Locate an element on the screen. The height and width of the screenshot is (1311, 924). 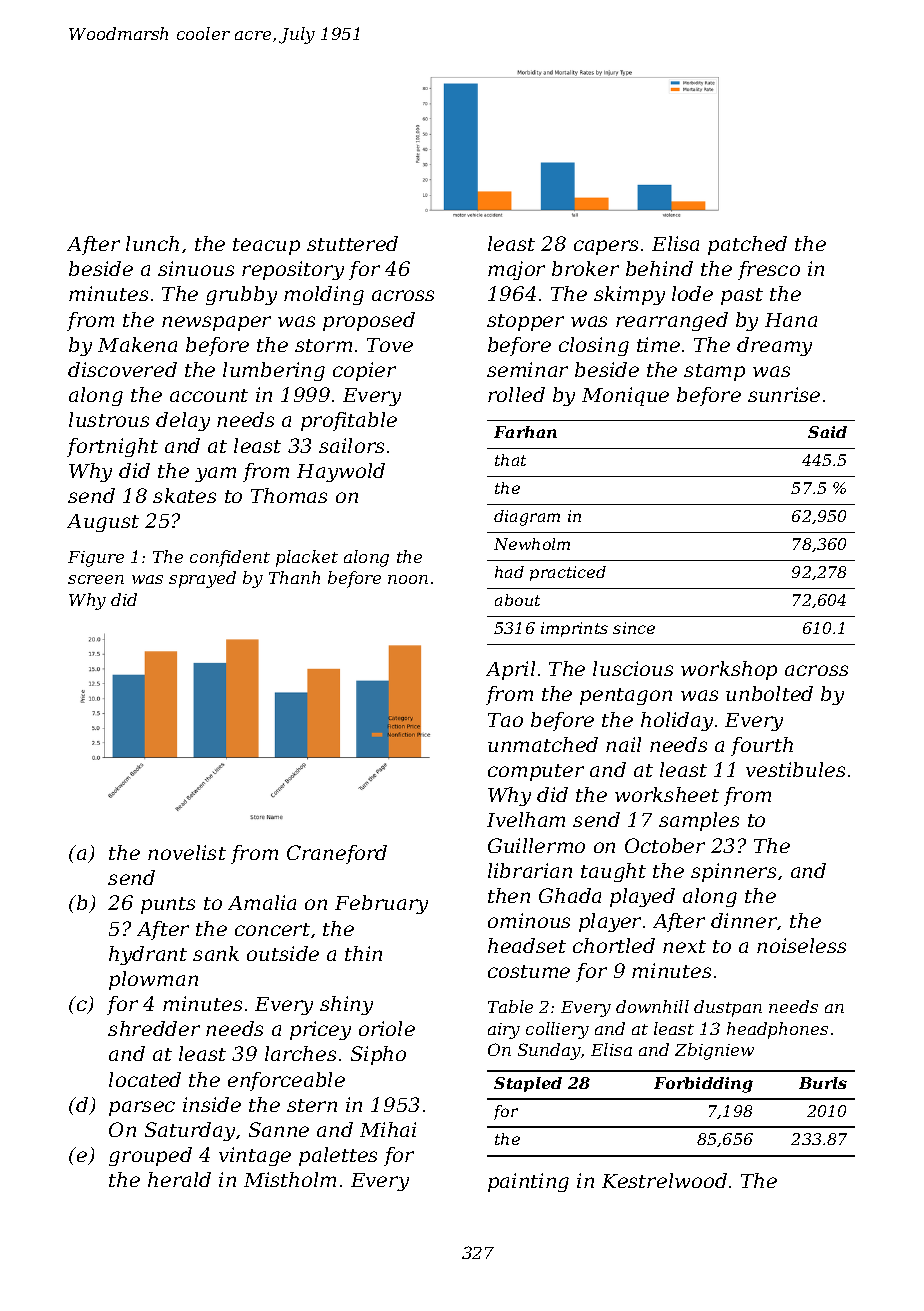
painting is located at coordinates (528, 1182).
